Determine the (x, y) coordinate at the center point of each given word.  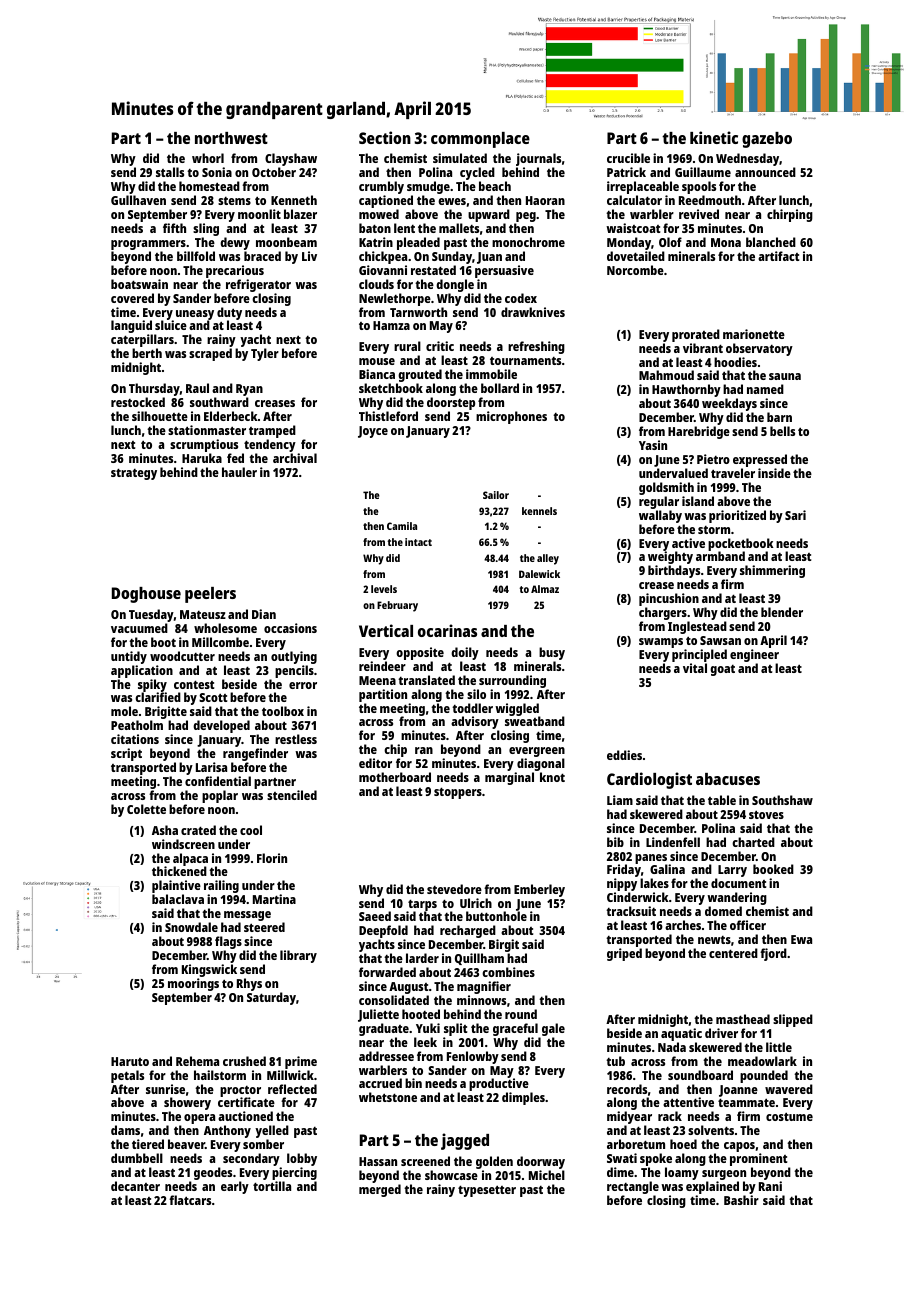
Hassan (378, 1161)
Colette (146, 809)
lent (404, 228)
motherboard (395, 777)
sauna (785, 376)
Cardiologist (649, 780)
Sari (795, 515)
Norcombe (635, 270)
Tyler (265, 354)
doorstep (451, 403)
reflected (292, 1089)
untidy (129, 657)
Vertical (386, 630)
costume (789, 1116)
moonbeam (286, 242)
